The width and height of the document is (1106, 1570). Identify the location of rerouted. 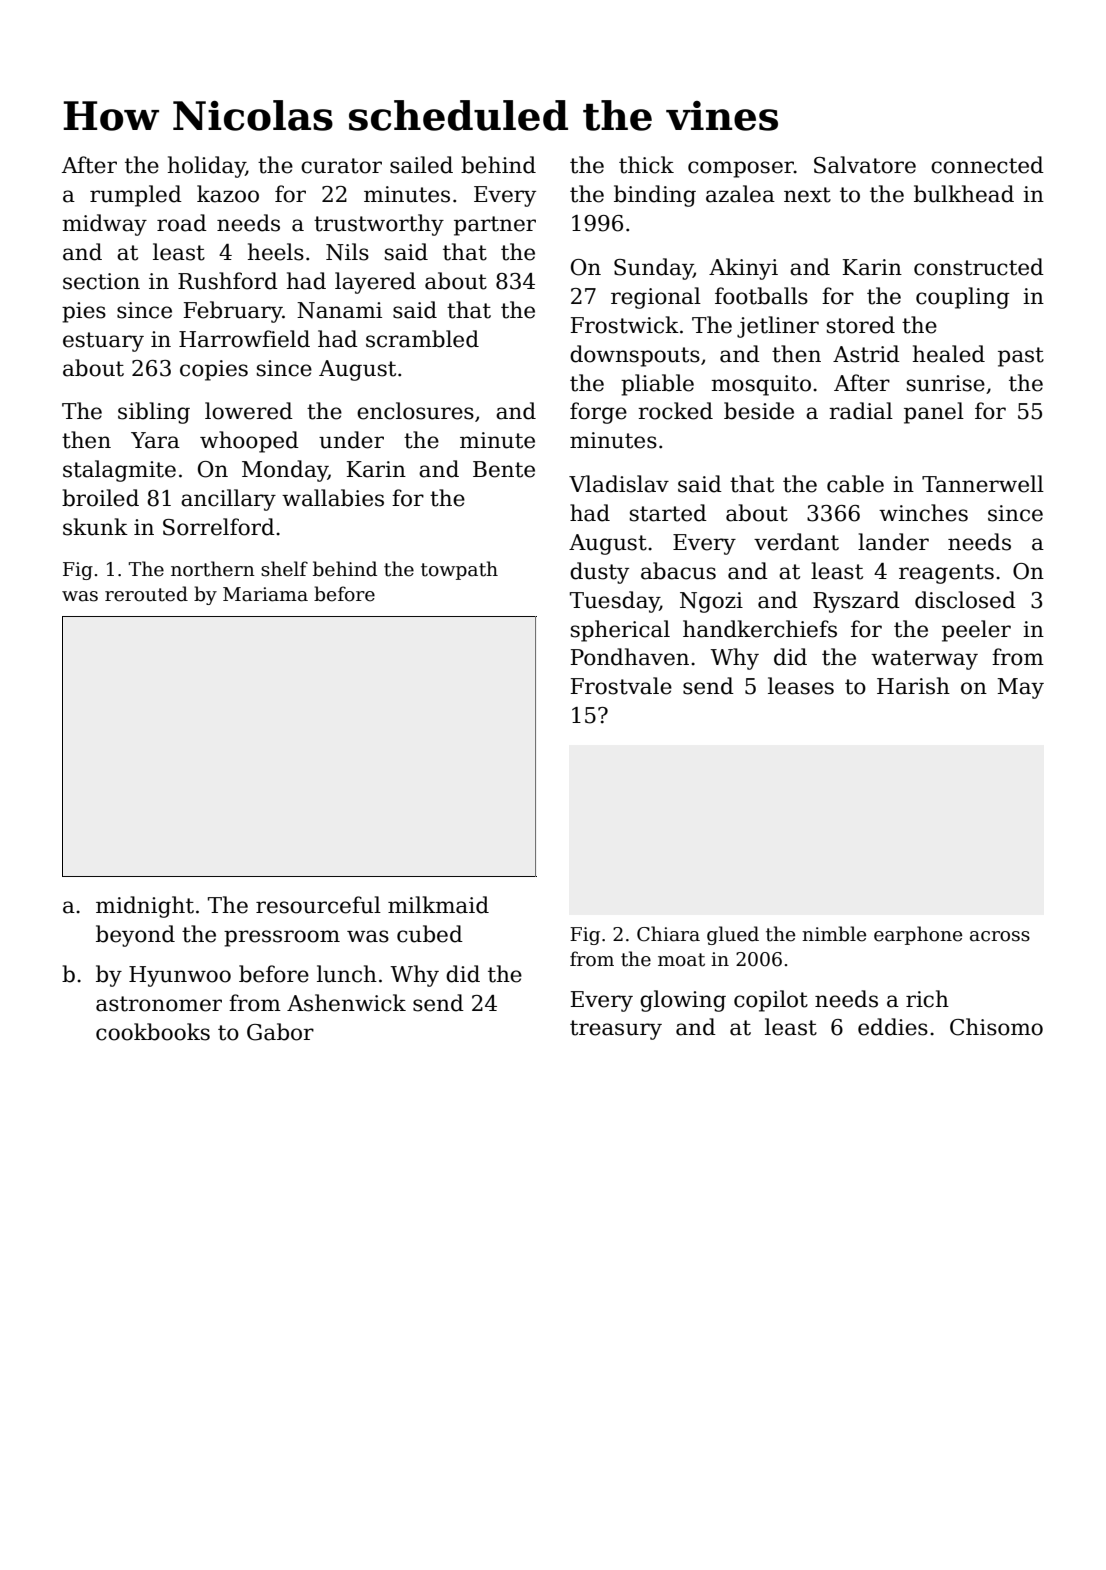
(146, 594).
